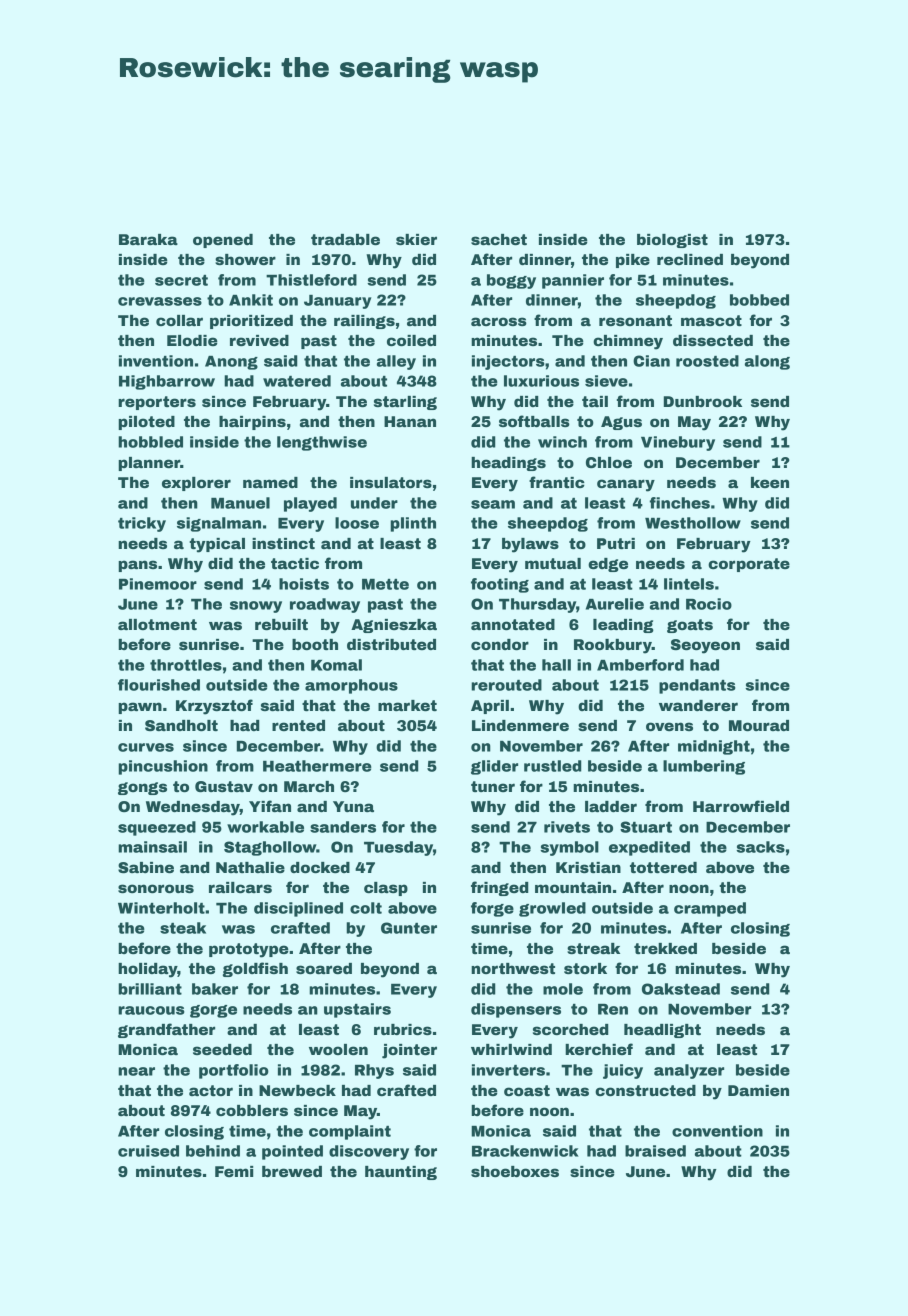  I want to click on Damien, so click(758, 1090).
